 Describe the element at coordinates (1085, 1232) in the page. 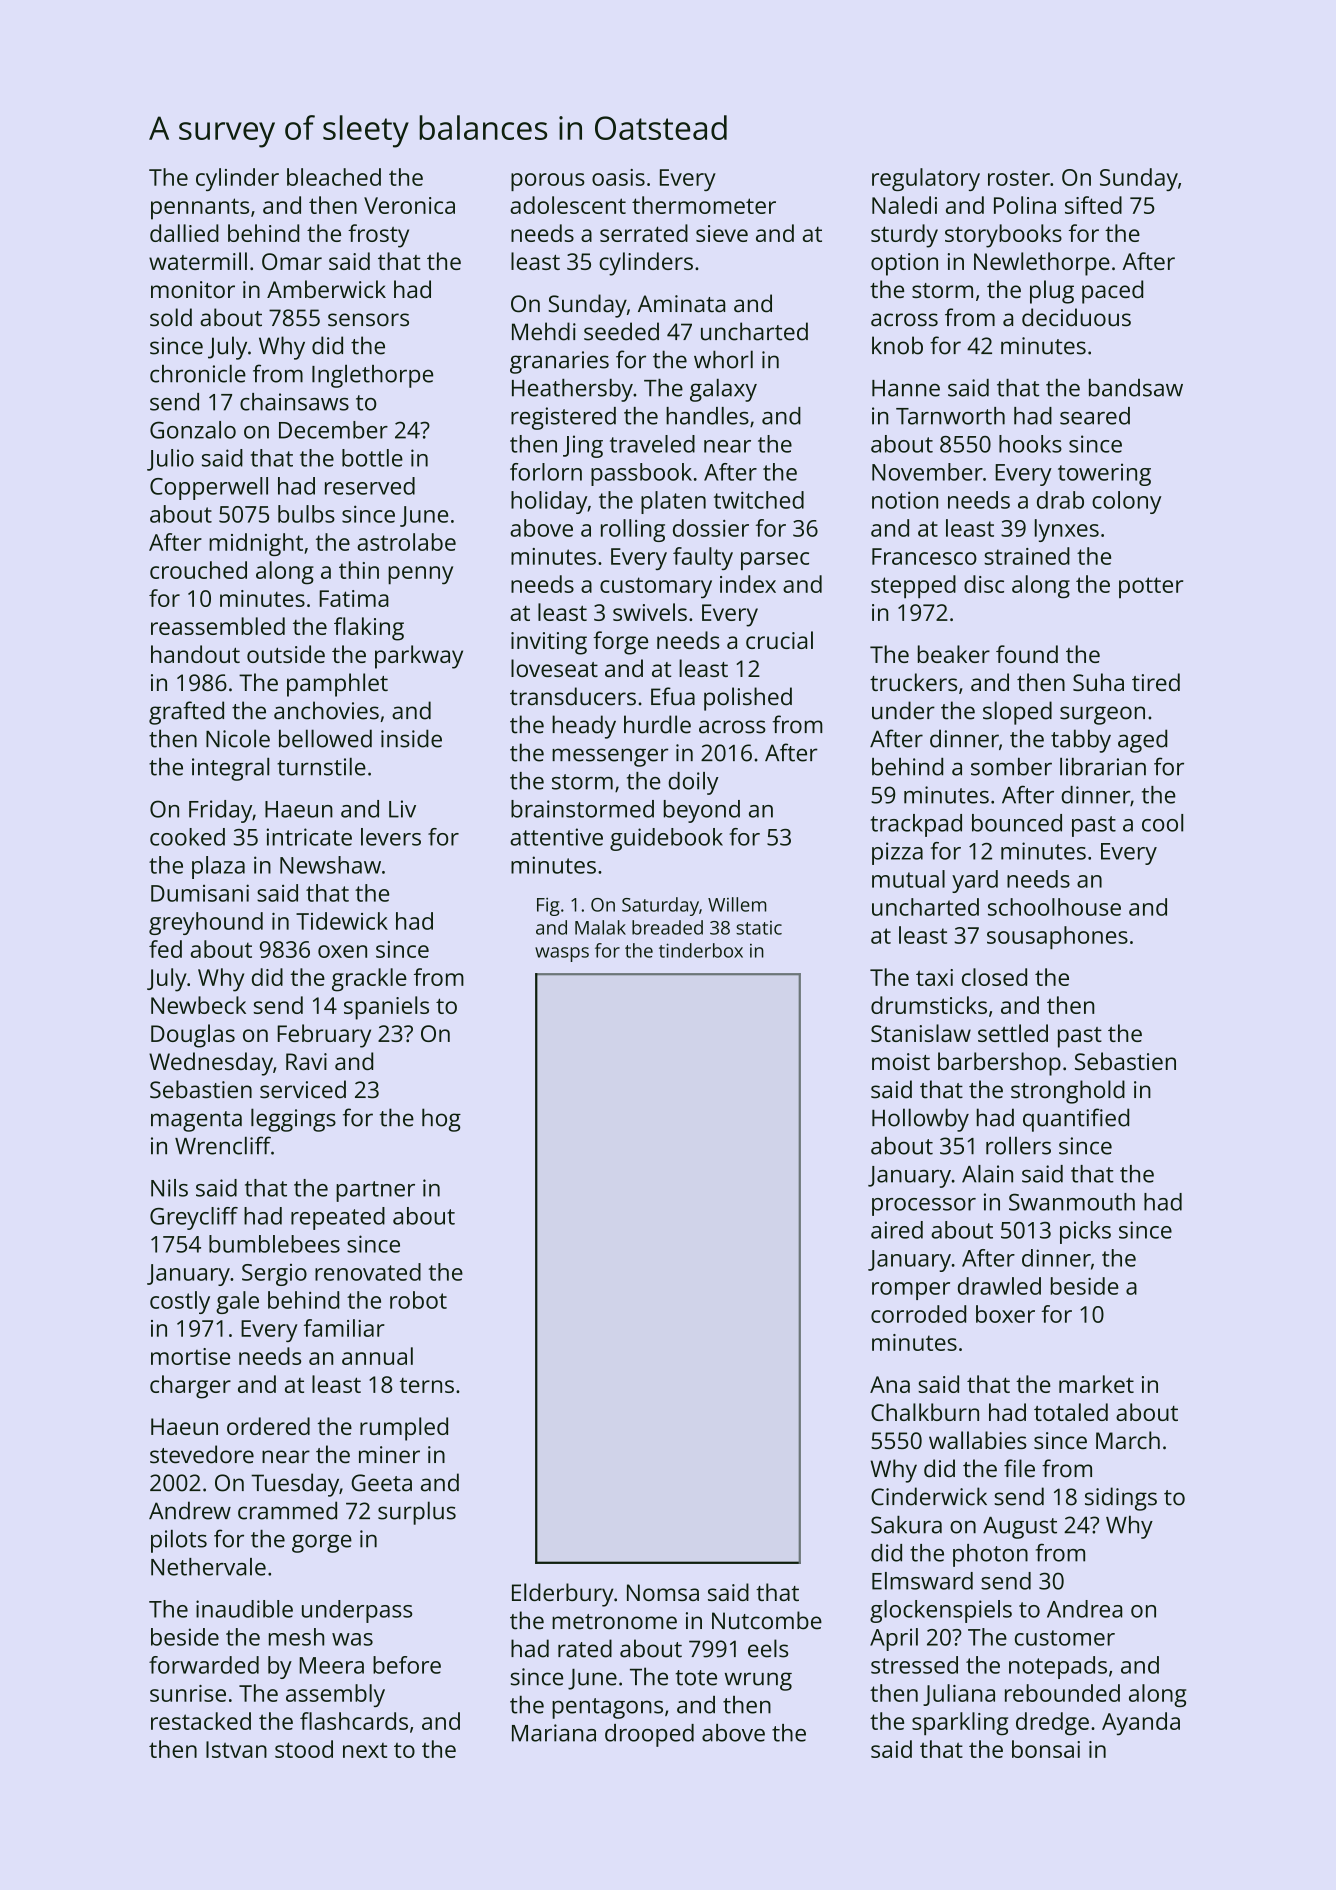

I see `picks` at that location.
